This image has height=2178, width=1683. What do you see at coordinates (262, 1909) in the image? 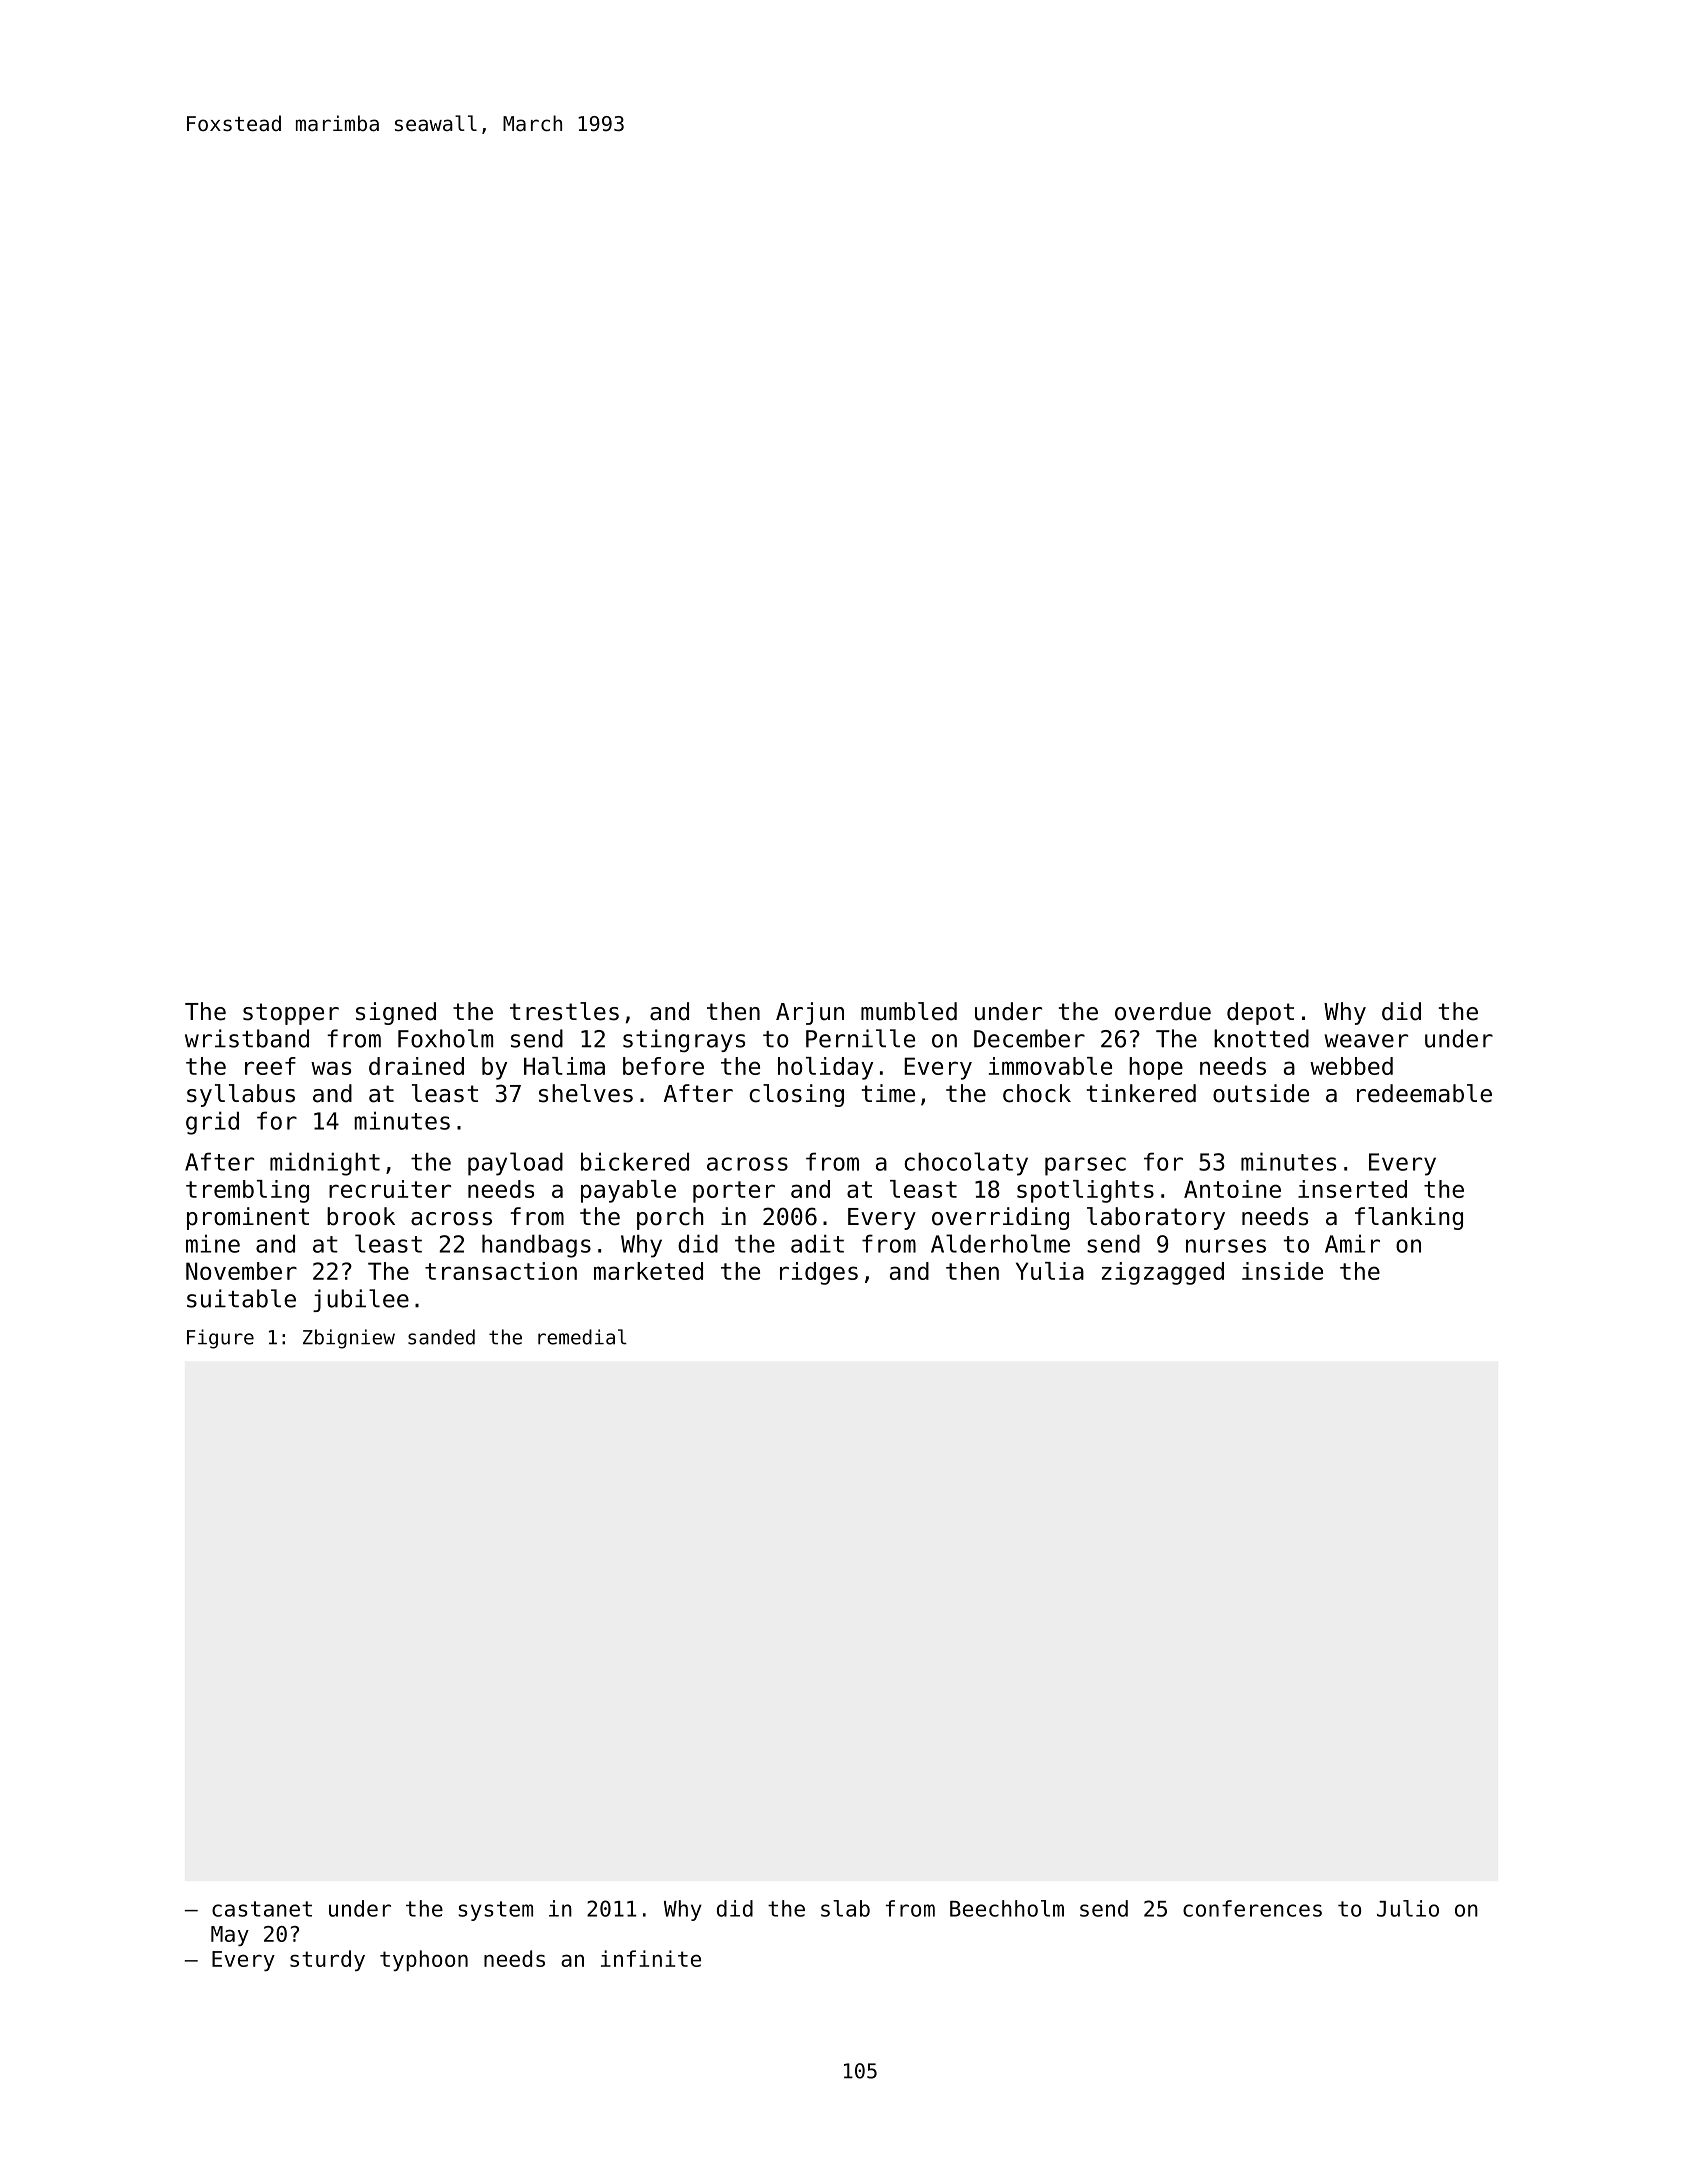
I see `castanet` at bounding box center [262, 1909].
